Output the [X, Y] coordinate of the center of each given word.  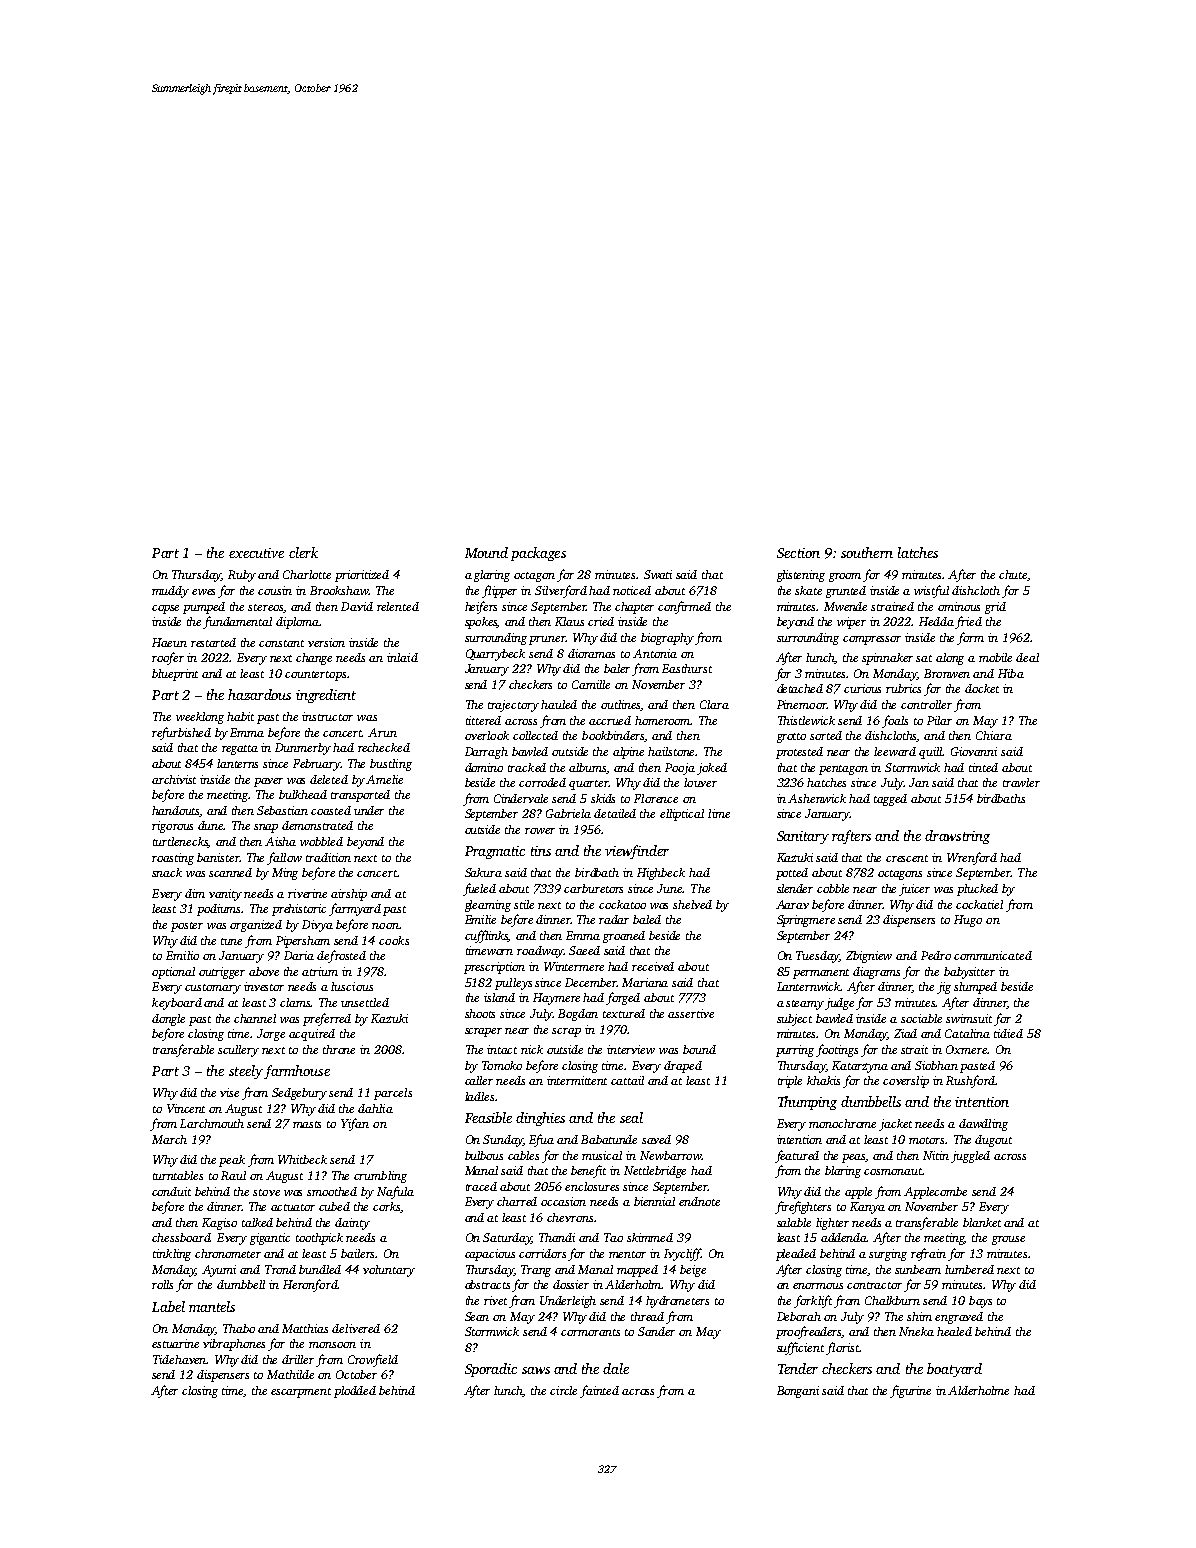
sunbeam [918, 1269]
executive [256, 553]
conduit [171, 1191]
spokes [481, 623]
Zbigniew [869, 957]
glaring [492, 576]
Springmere [806, 921]
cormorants [590, 1332]
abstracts [487, 1284]
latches [918, 552]
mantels [212, 1306]
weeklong [200, 718]
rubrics [903, 688]
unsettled [365, 1002]
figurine [910, 1391]
